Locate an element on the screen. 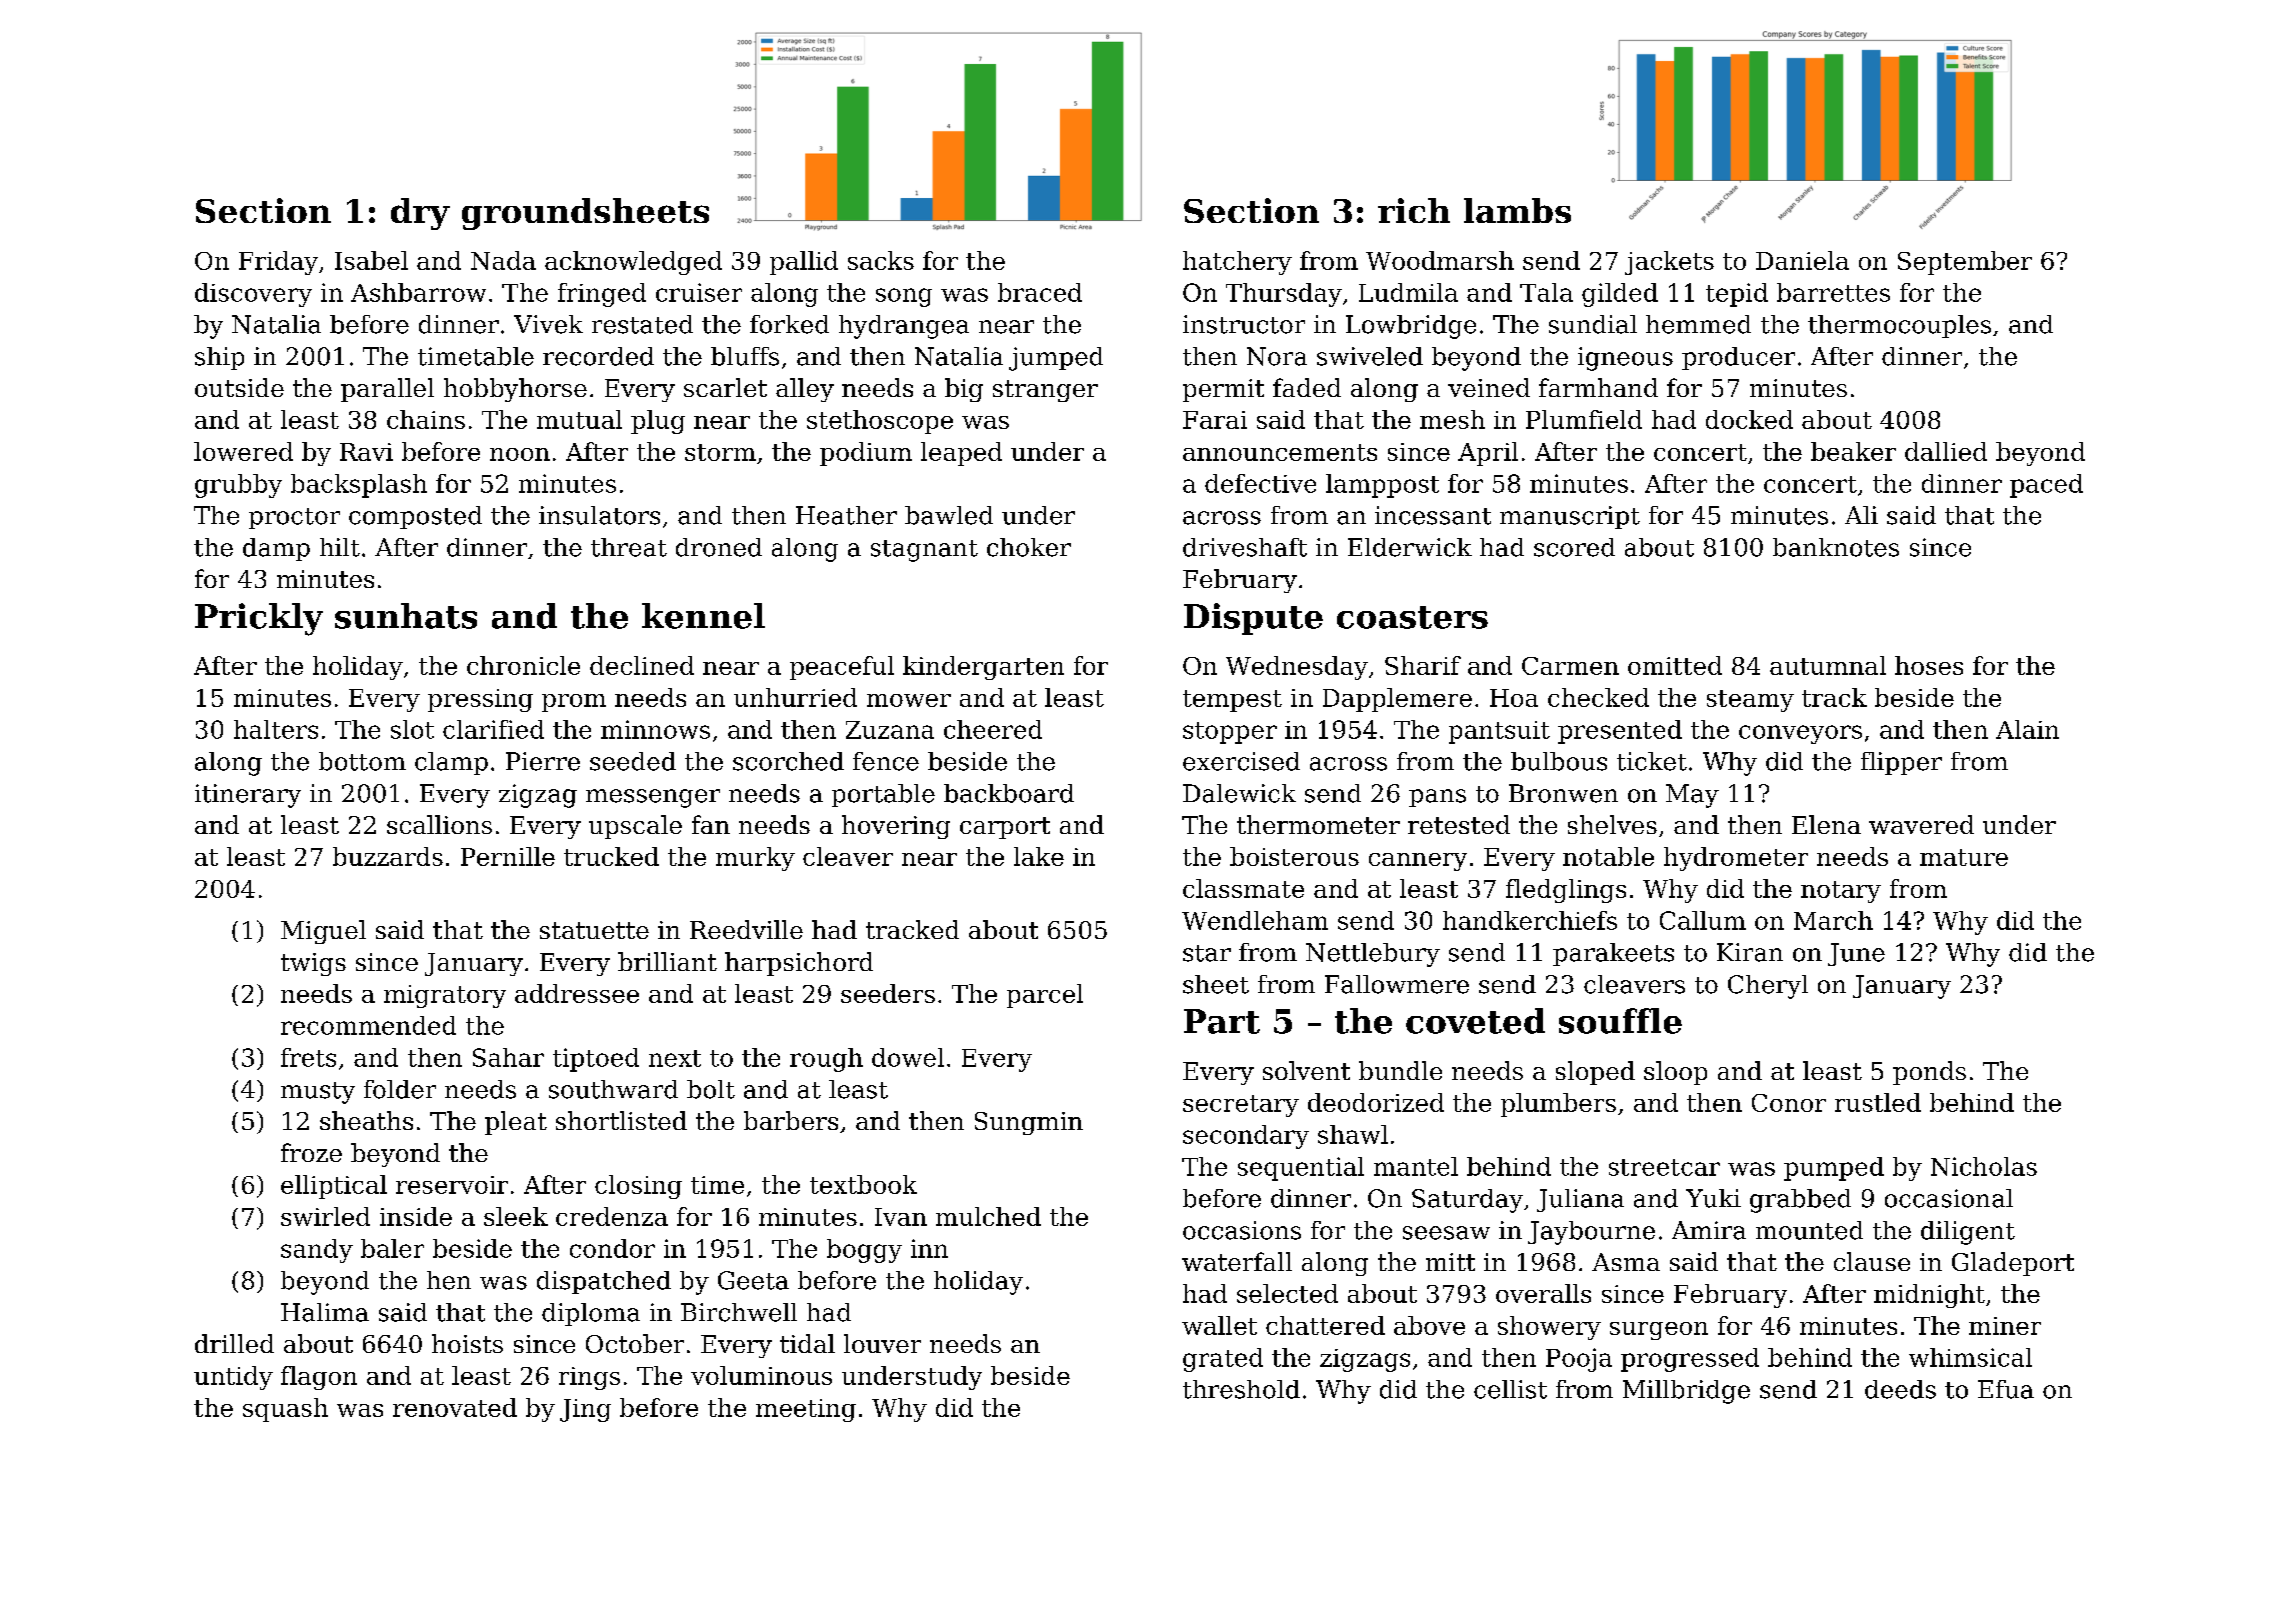 Image resolution: width=2292 pixels, height=1620 pixels. Nicholas is located at coordinates (1984, 1166).
